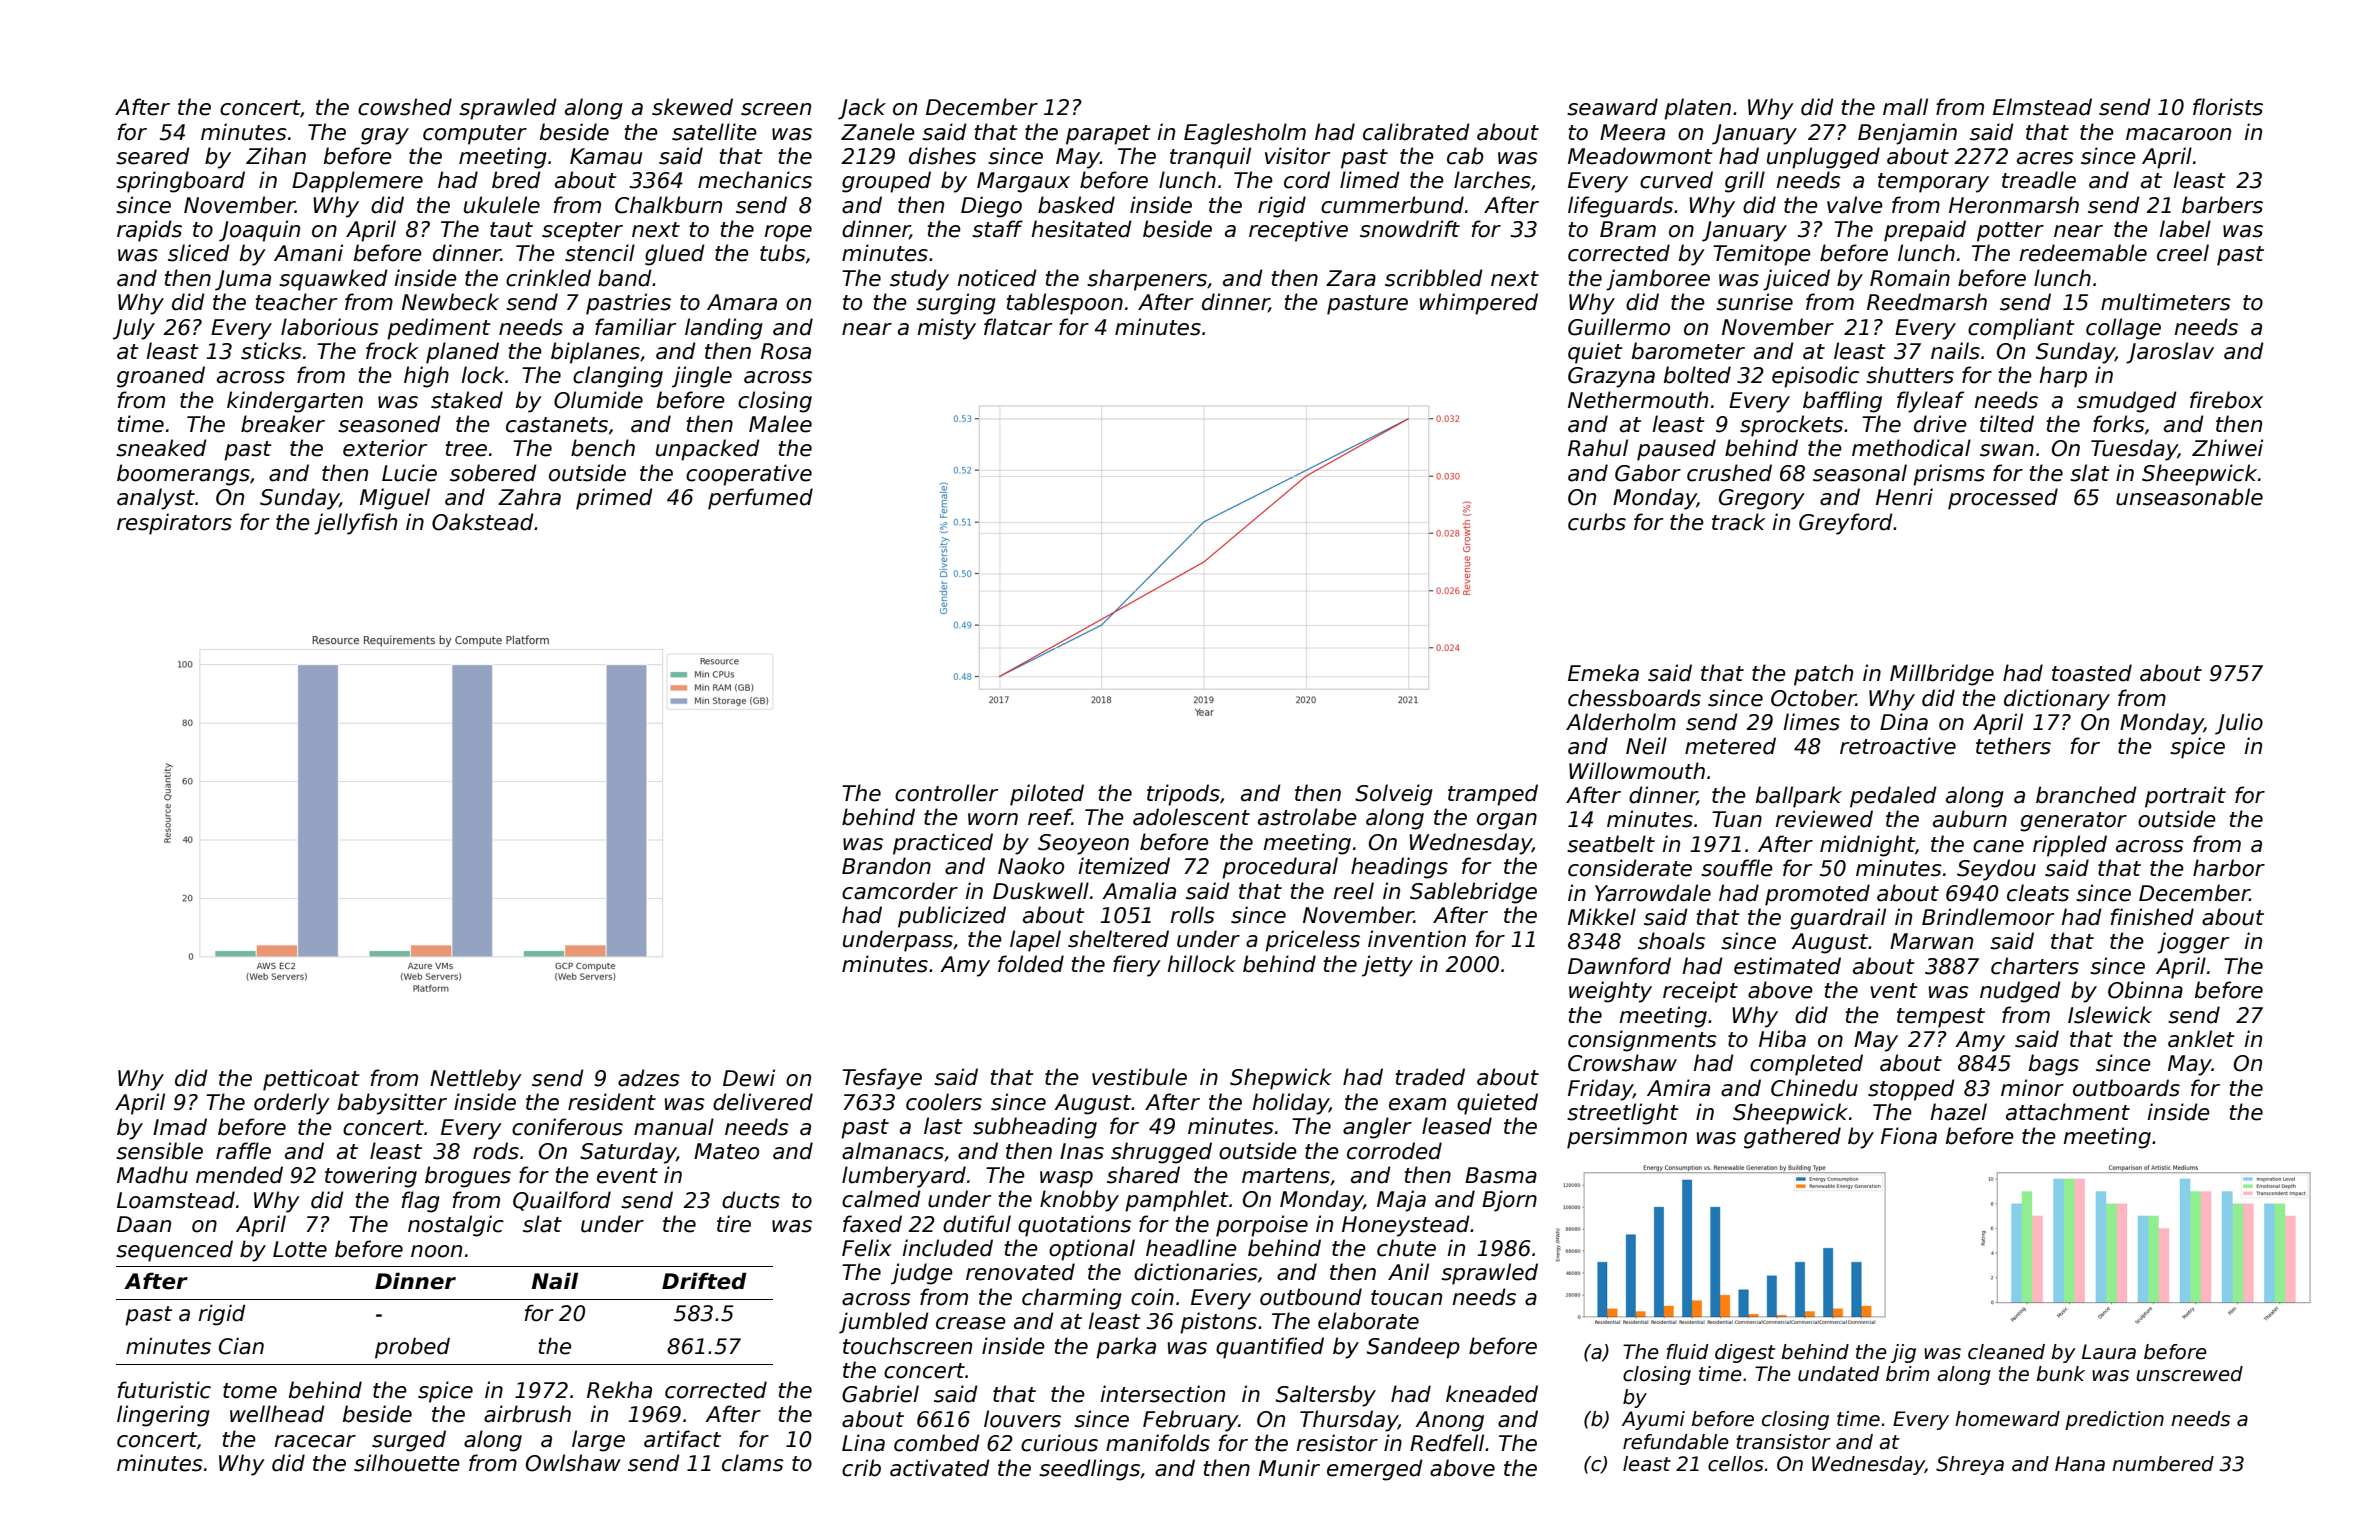 The image size is (2380, 1540). What do you see at coordinates (682, 1439) in the document?
I see `artifact` at bounding box center [682, 1439].
